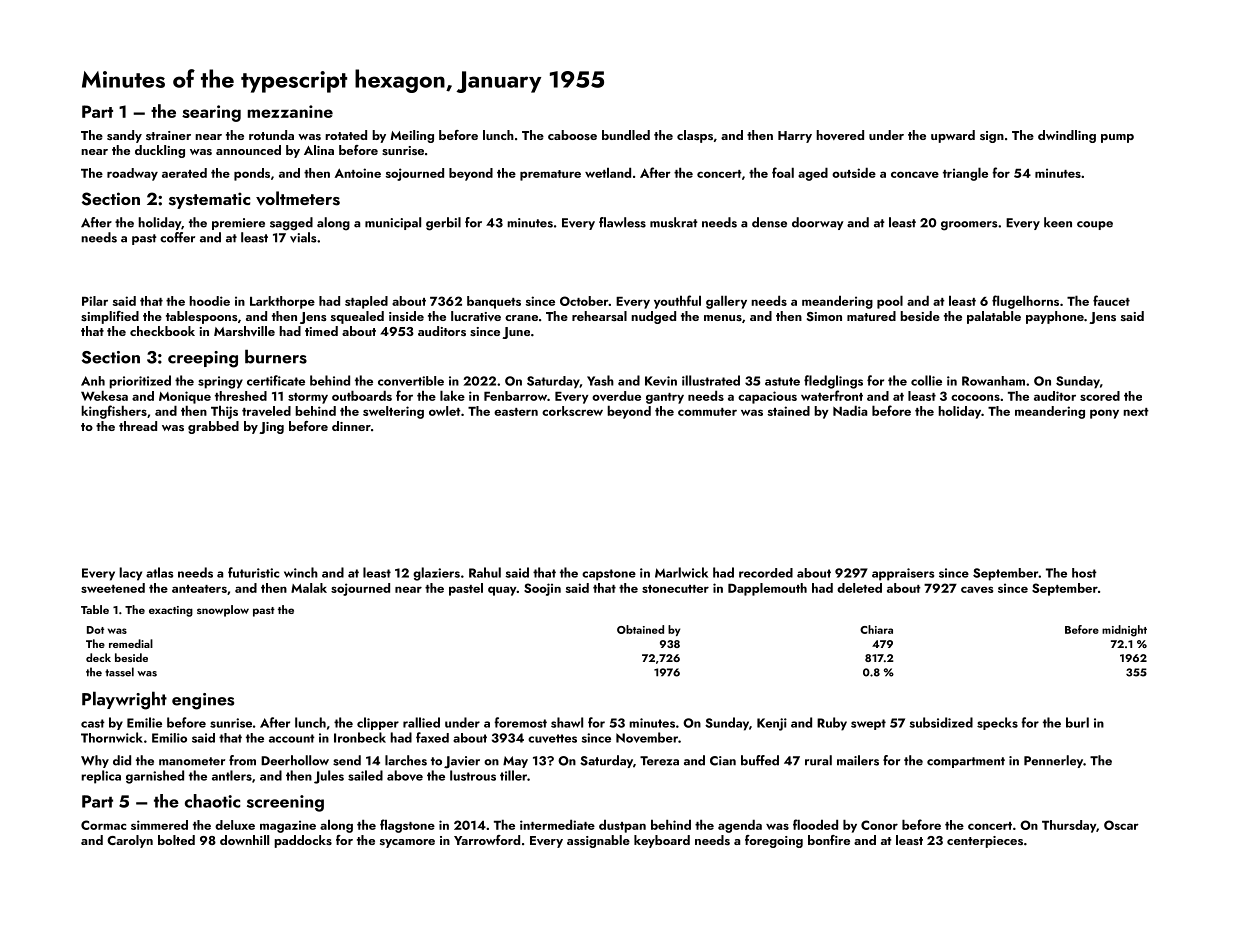  I want to click on November, so click(647, 737).
